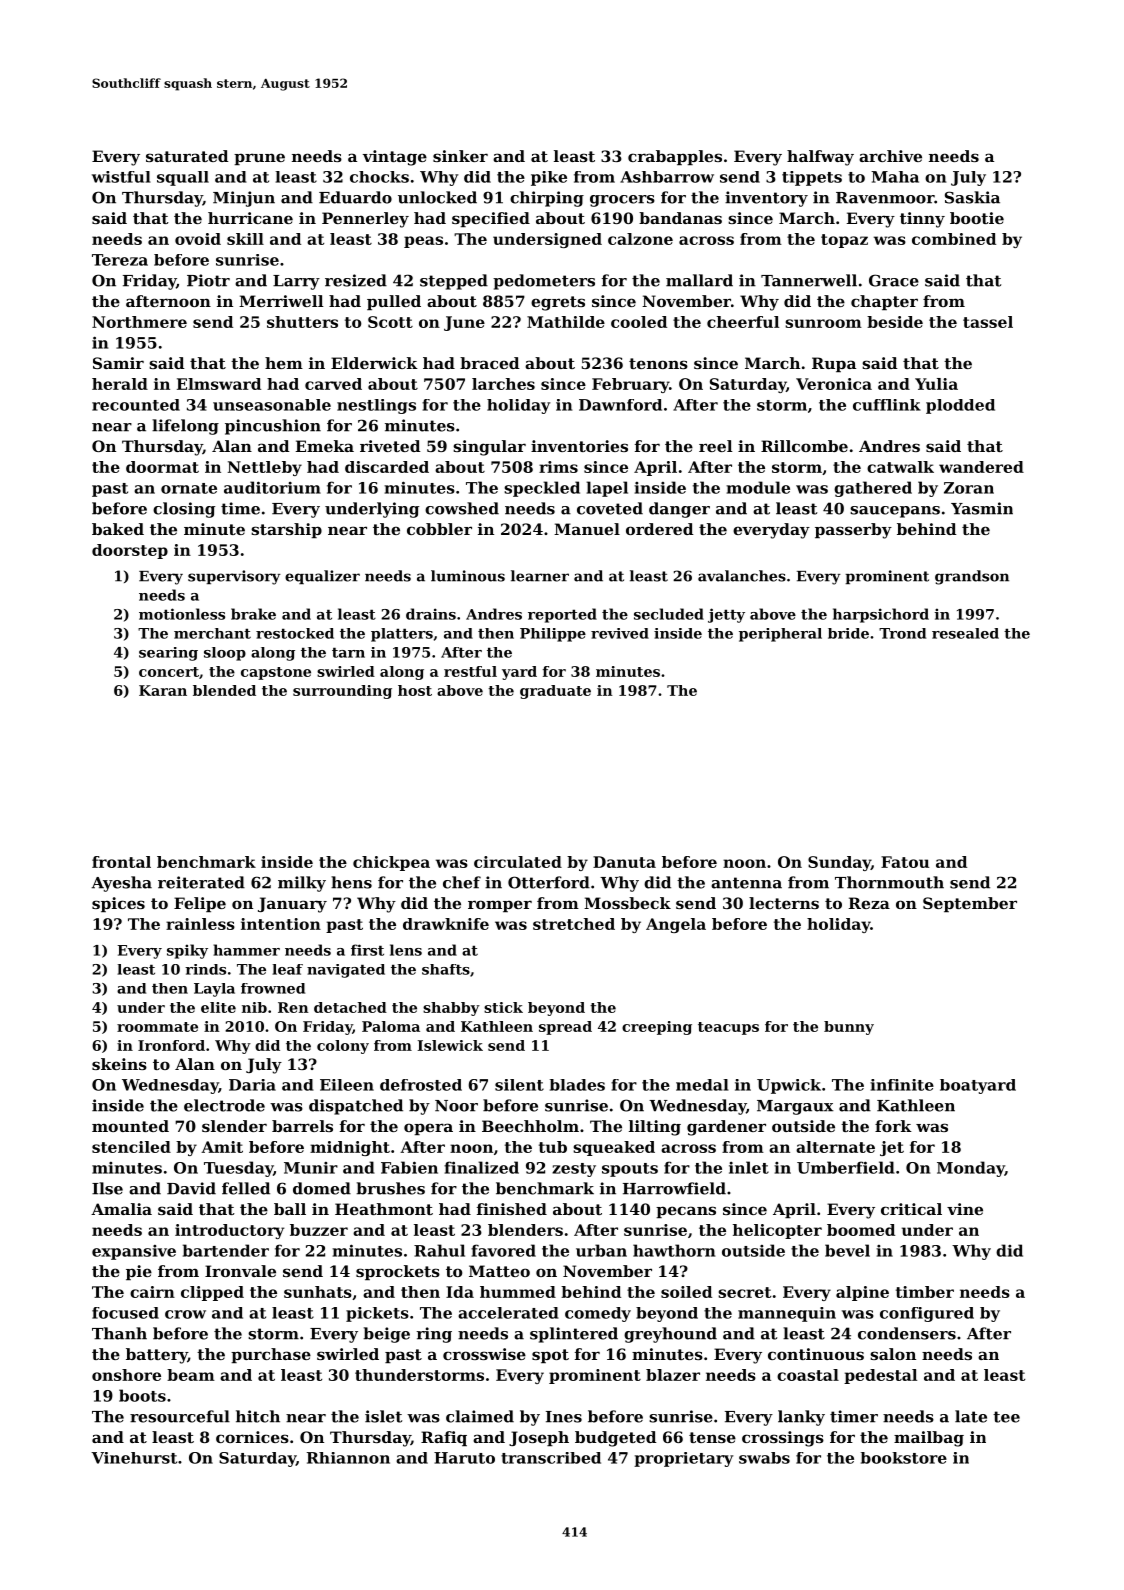  What do you see at coordinates (119, 1064) in the page?
I see `skeins` at bounding box center [119, 1064].
